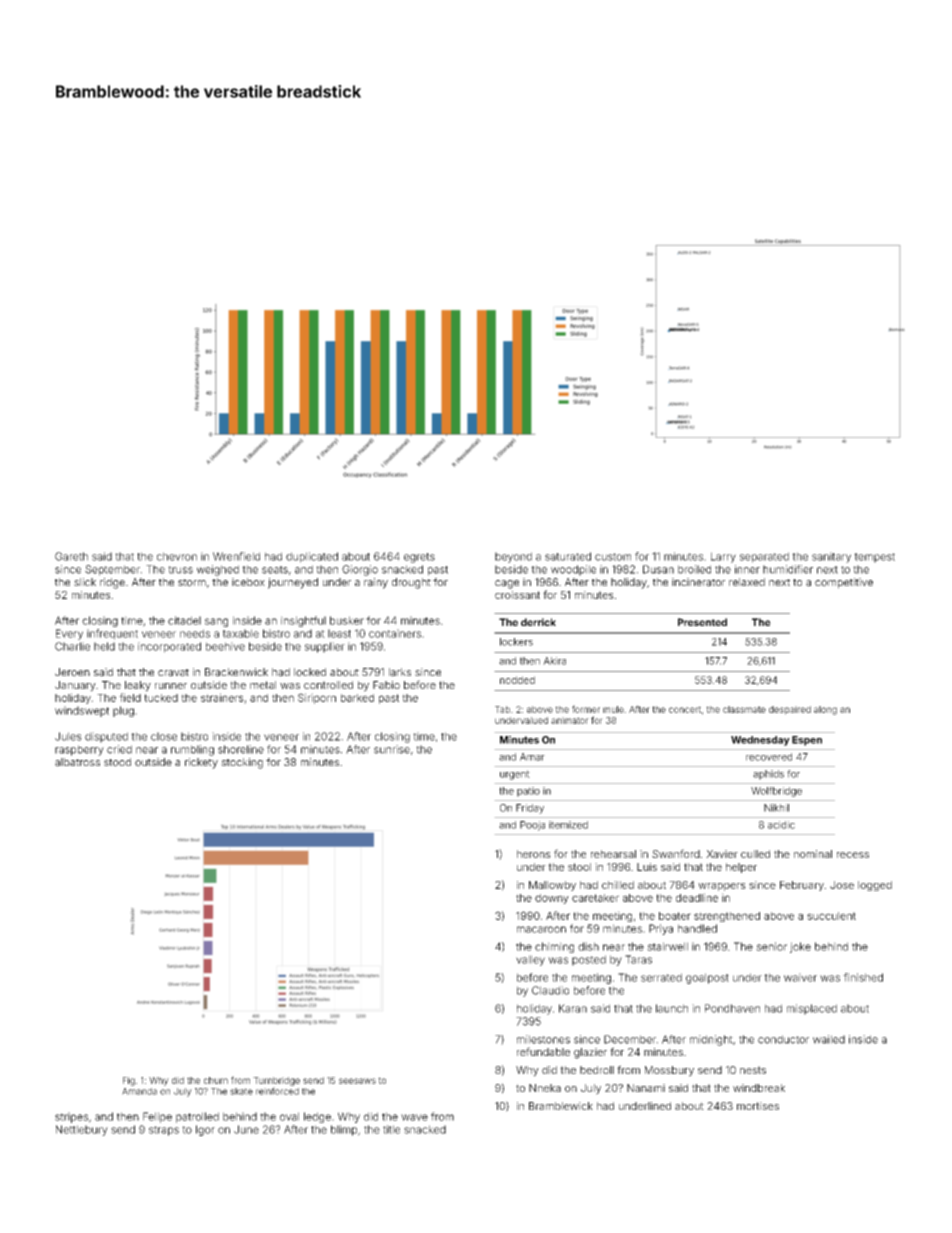  Describe the element at coordinates (419, 558) in the screenshot. I see `egrets` at that location.
